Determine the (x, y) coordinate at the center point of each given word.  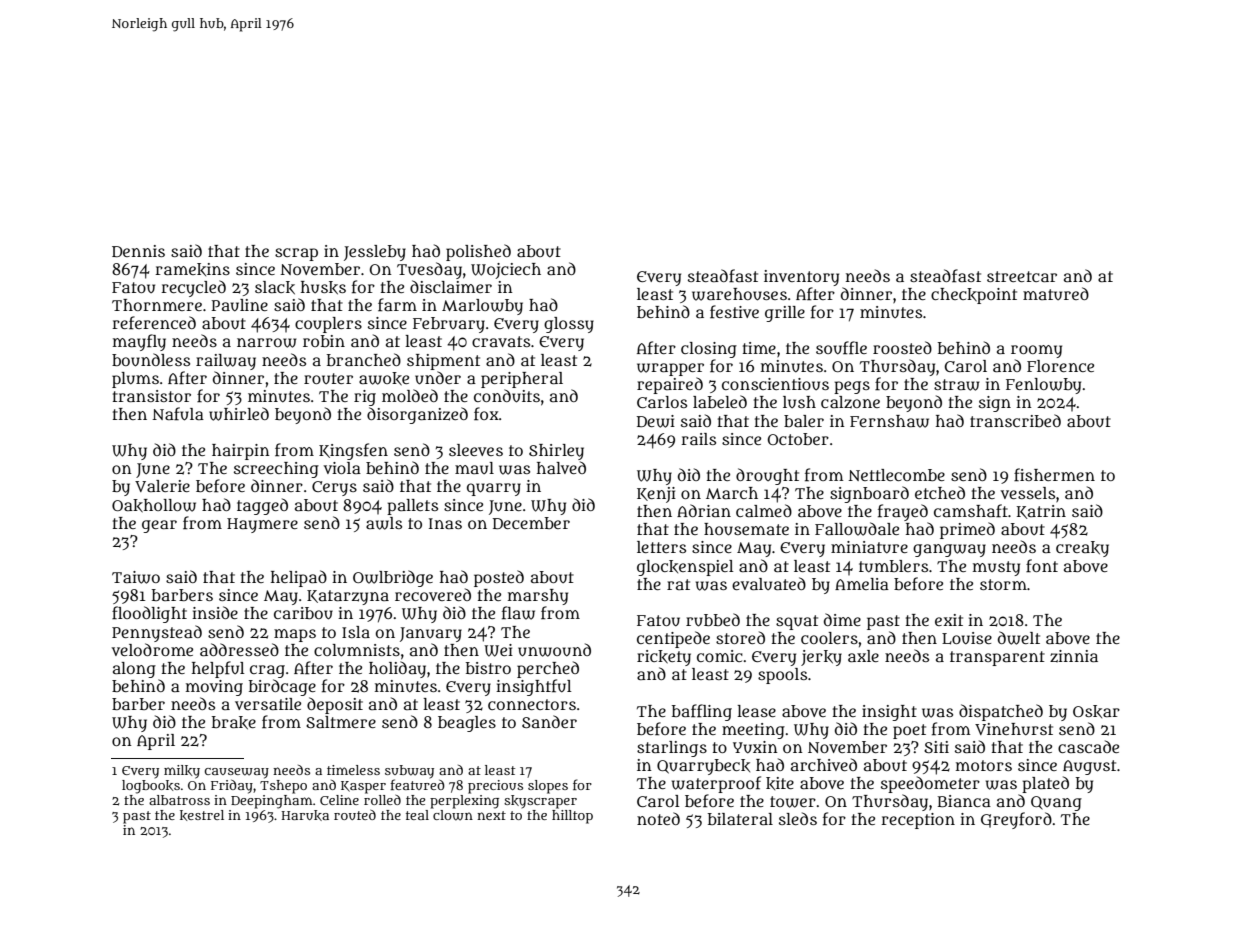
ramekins (192, 269)
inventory (801, 278)
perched (548, 669)
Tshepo (283, 787)
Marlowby (482, 307)
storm (1003, 584)
